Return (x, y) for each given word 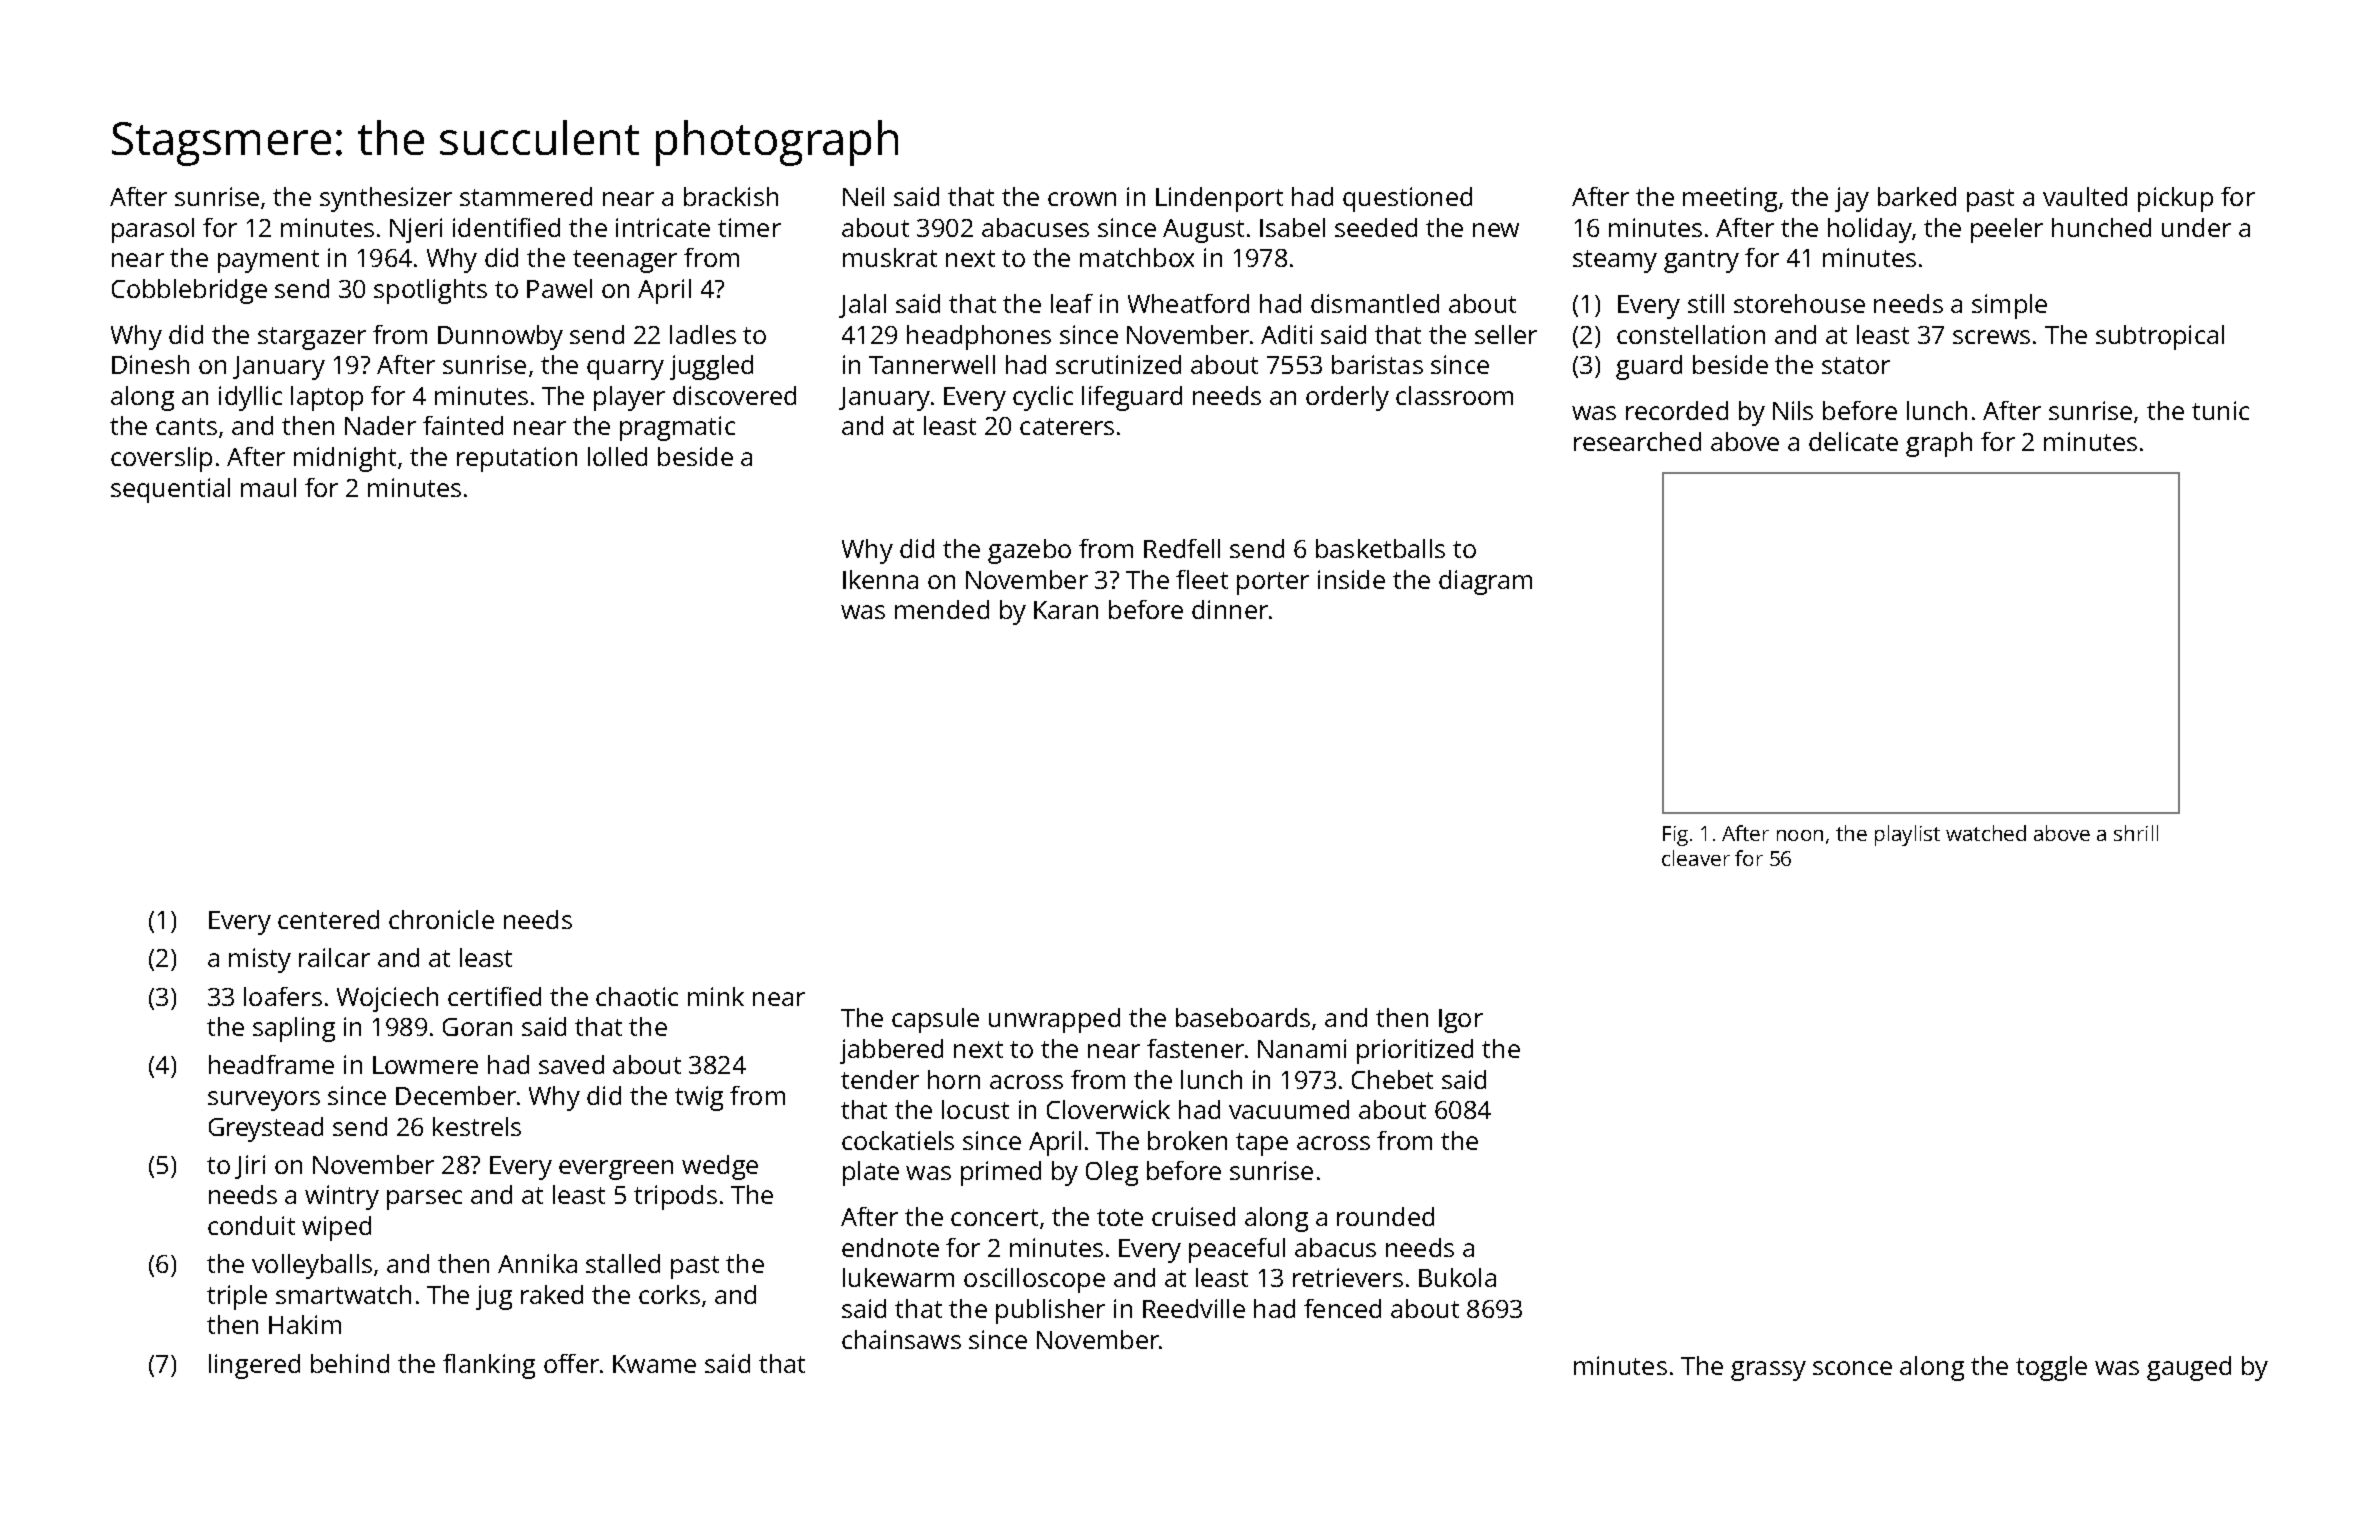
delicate (1853, 441)
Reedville (1194, 1308)
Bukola (1457, 1277)
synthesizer (386, 199)
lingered (254, 1366)
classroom (1454, 395)
